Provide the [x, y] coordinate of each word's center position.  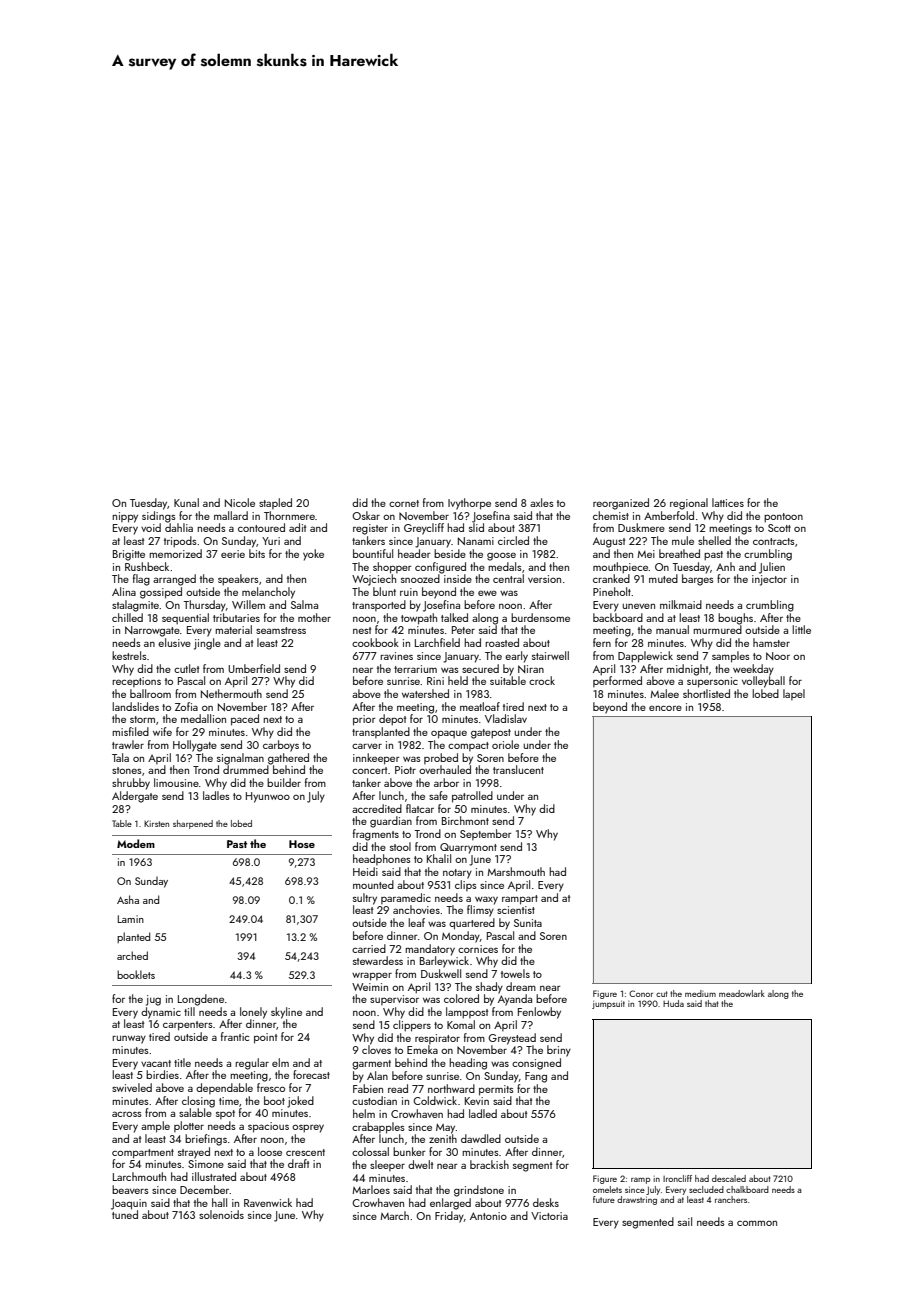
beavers [130, 1189]
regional [689, 504]
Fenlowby [539, 1013]
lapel [794, 694]
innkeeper [376, 759]
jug [153, 1000]
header [414, 553]
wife [162, 731]
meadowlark [742, 993]
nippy [125, 517]
